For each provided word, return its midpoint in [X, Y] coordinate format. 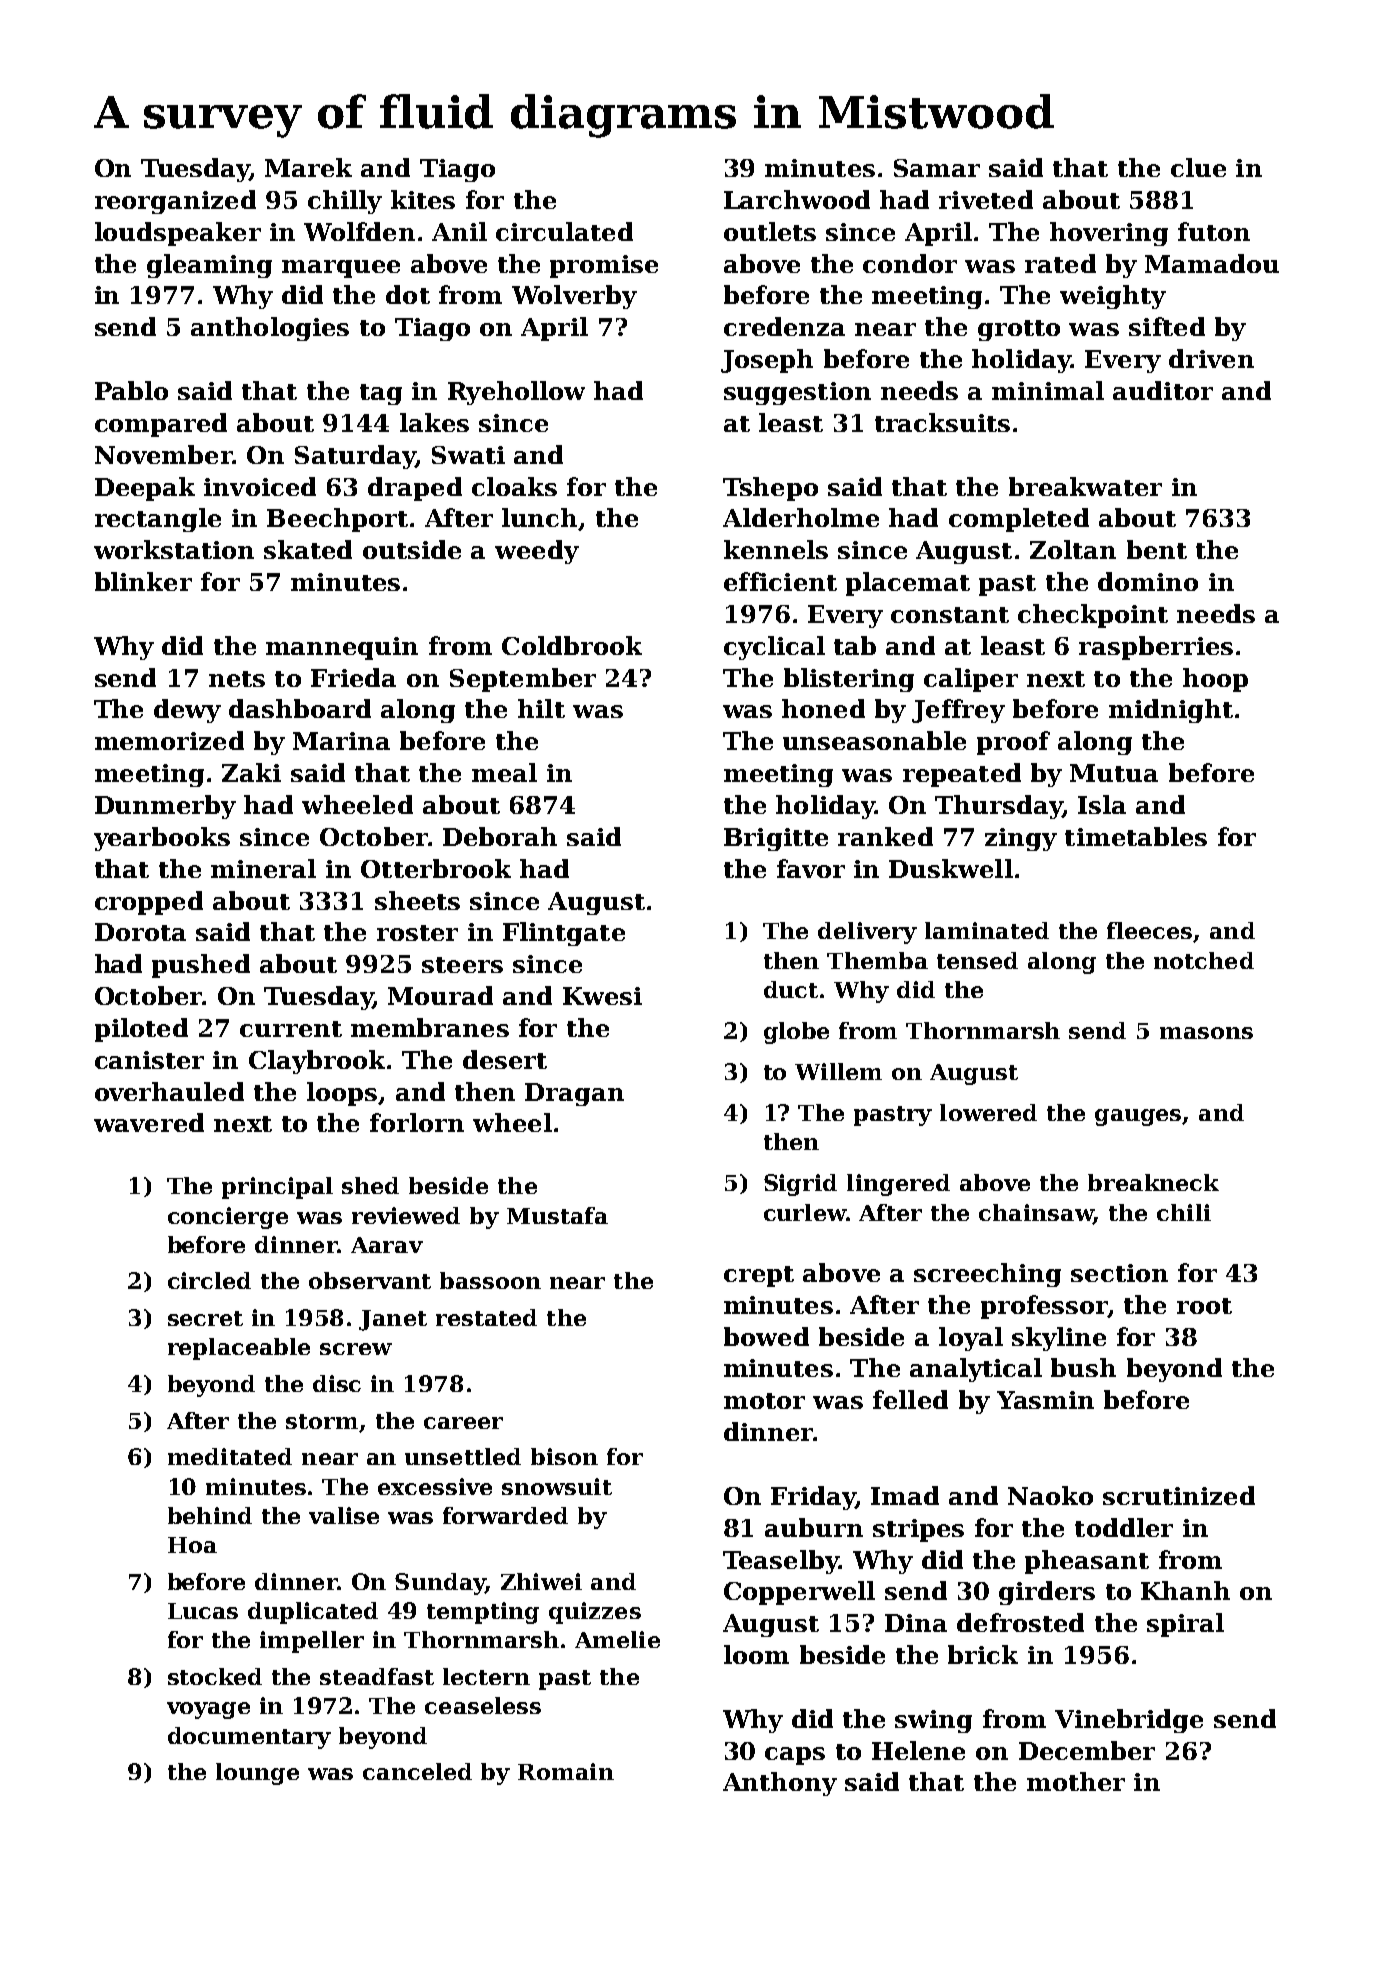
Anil [459, 231]
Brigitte [776, 839]
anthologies [270, 329]
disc [337, 1383]
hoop [1215, 680]
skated [308, 549]
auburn [814, 1527]
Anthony [780, 1784]
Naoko [1050, 1495]
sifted [1167, 326]
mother [1076, 1781]
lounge [257, 1774]
